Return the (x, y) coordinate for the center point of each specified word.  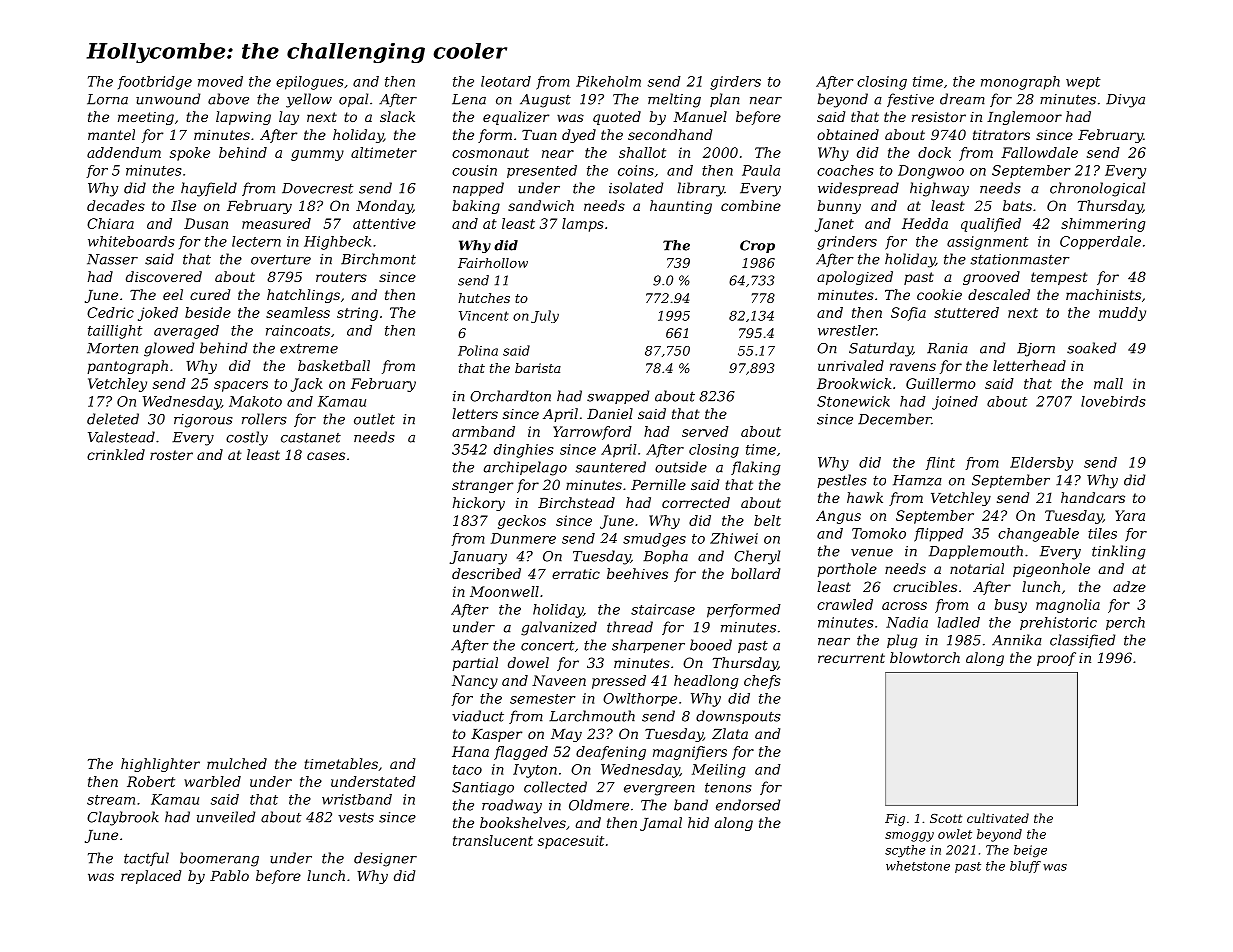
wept (1083, 83)
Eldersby (1041, 464)
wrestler (847, 330)
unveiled (226, 817)
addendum (124, 152)
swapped (618, 397)
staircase (663, 609)
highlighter (160, 765)
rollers (264, 419)
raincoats (298, 330)
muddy (1122, 314)
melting (674, 100)
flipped (939, 535)
